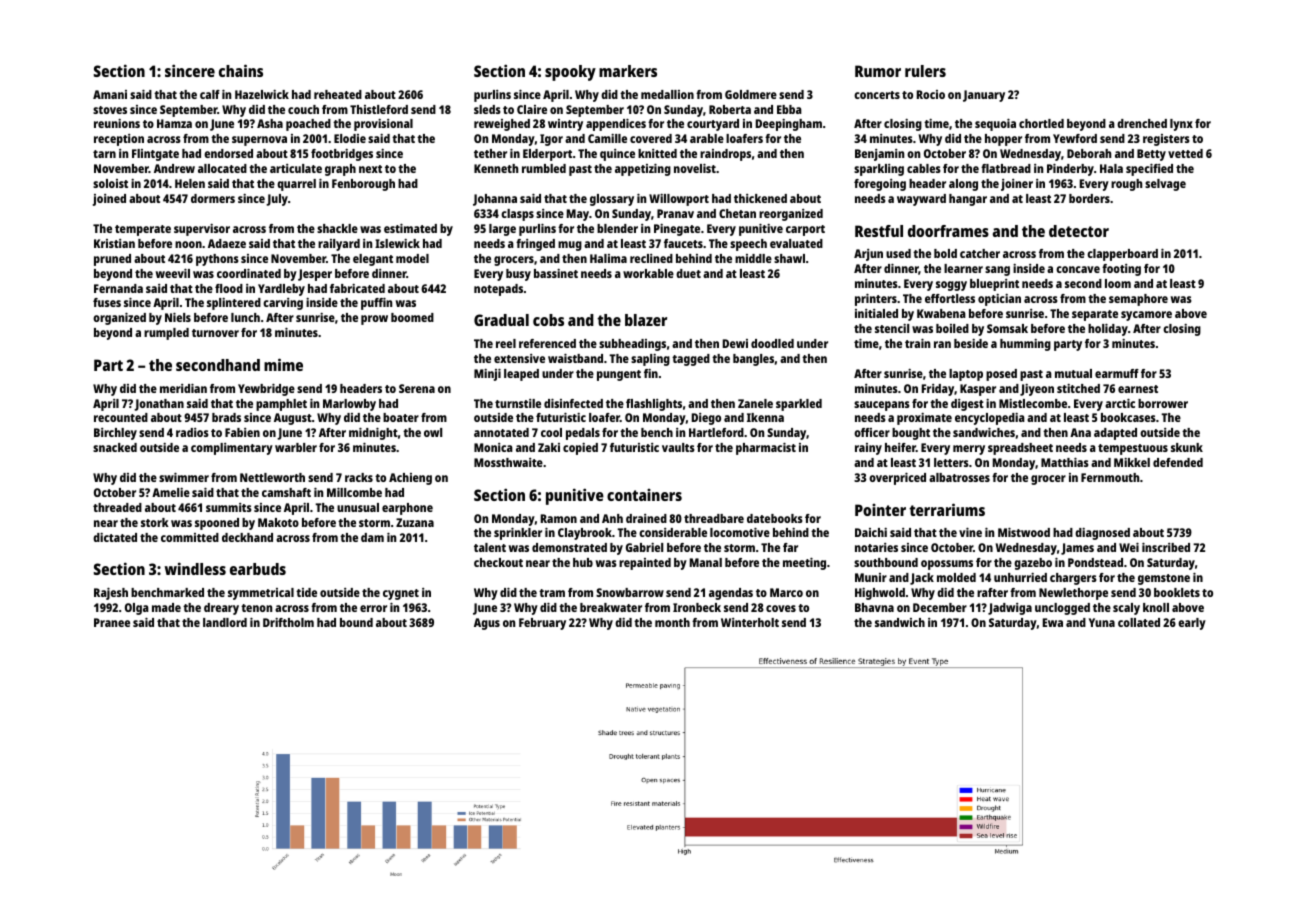  What do you see at coordinates (115, 537) in the screenshot?
I see `dictated` at bounding box center [115, 537].
